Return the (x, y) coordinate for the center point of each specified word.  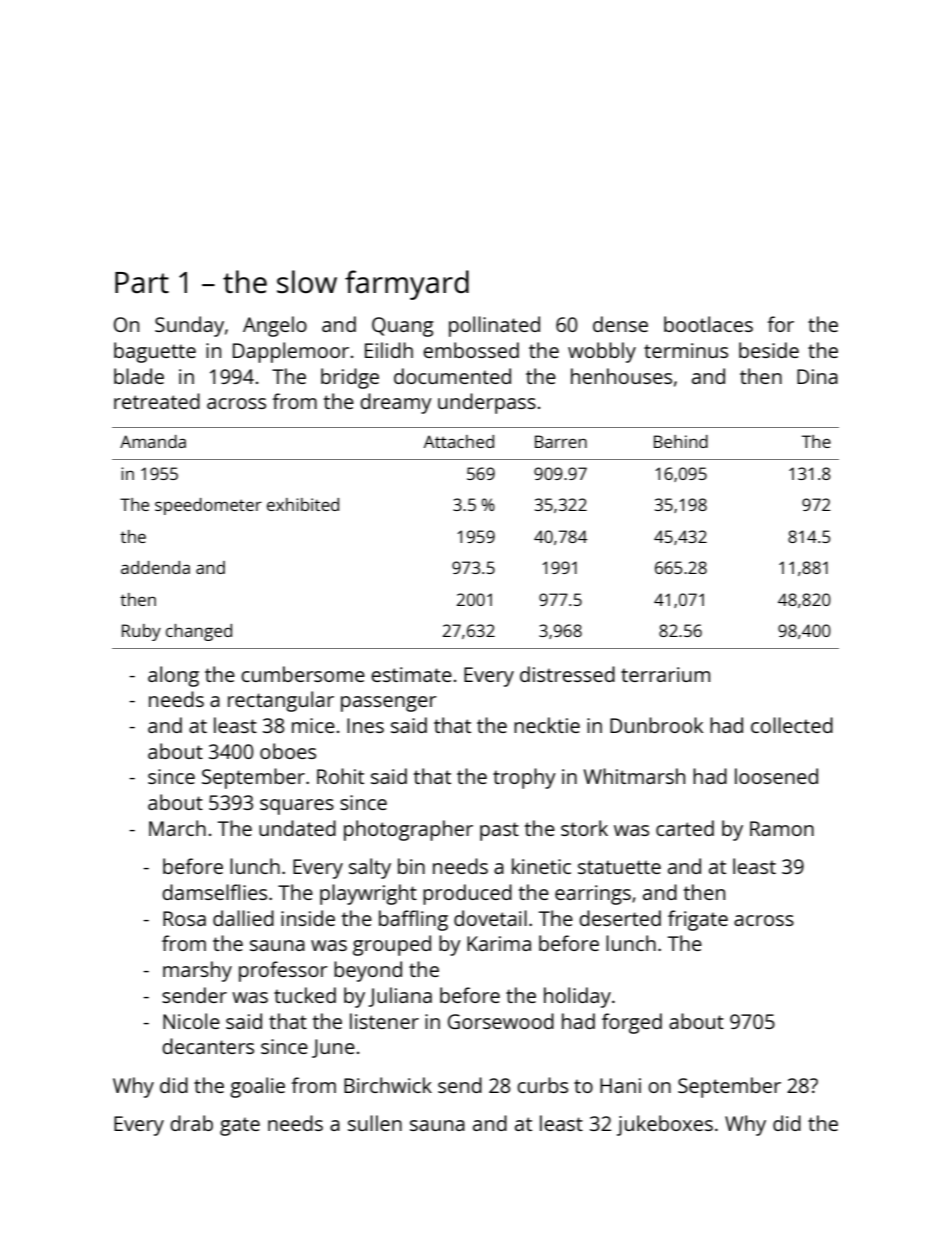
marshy (197, 971)
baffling (413, 920)
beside (769, 350)
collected (792, 725)
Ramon (782, 828)
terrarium (665, 674)
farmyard (407, 285)
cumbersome (303, 674)
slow (307, 281)
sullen (375, 1123)
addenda (155, 567)
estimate (411, 674)
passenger (389, 704)
